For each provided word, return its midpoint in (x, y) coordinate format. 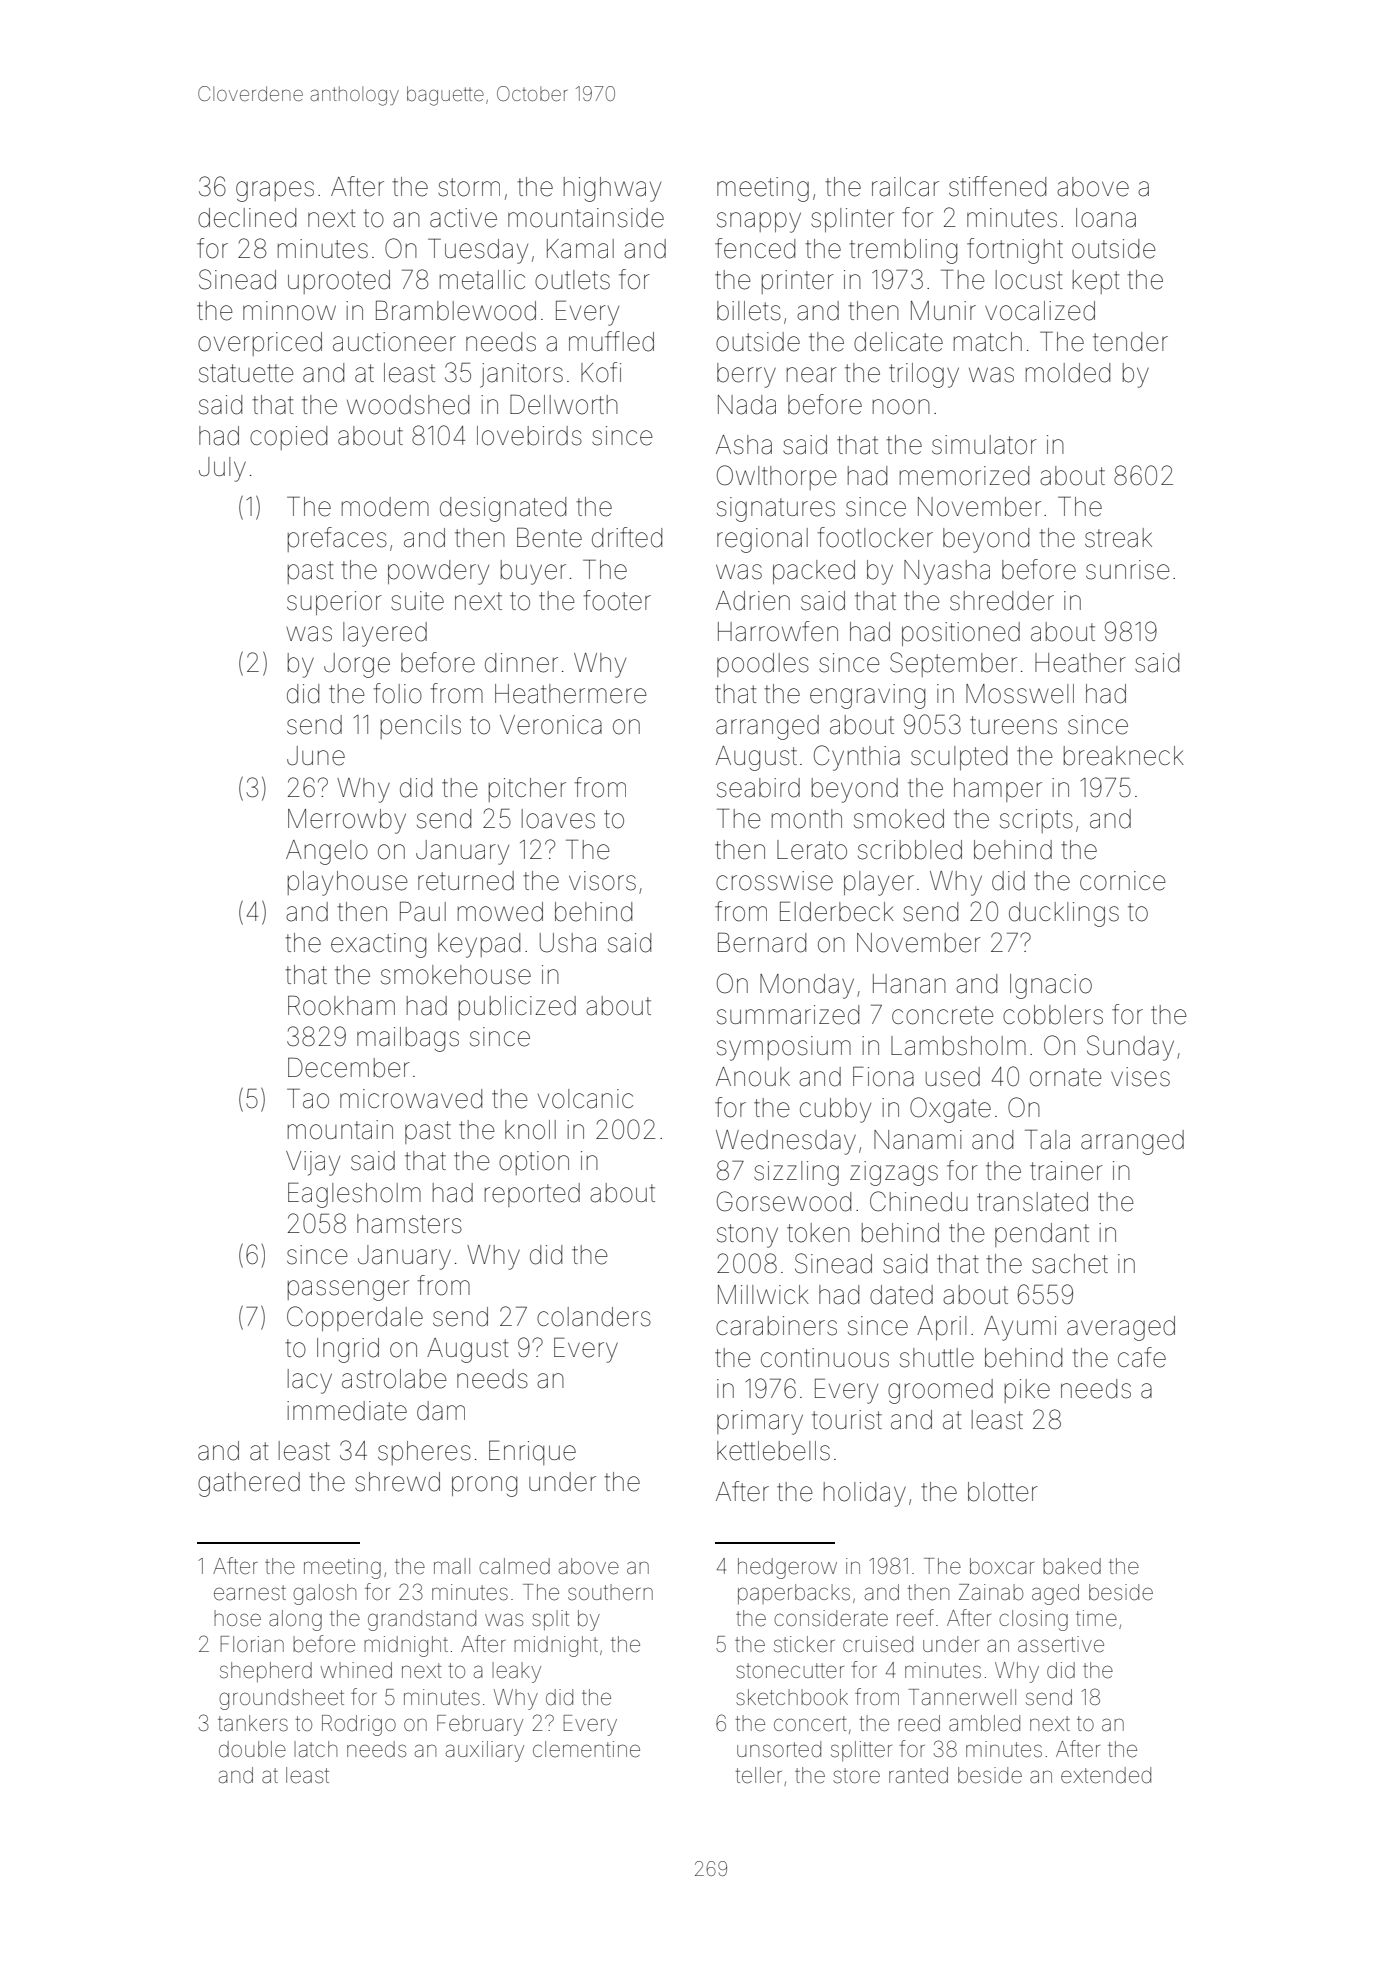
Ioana (1106, 218)
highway (612, 189)
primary (760, 1422)
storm (469, 187)
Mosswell (1020, 694)
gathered (249, 1484)
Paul (423, 912)
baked (1072, 1566)
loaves (558, 819)
